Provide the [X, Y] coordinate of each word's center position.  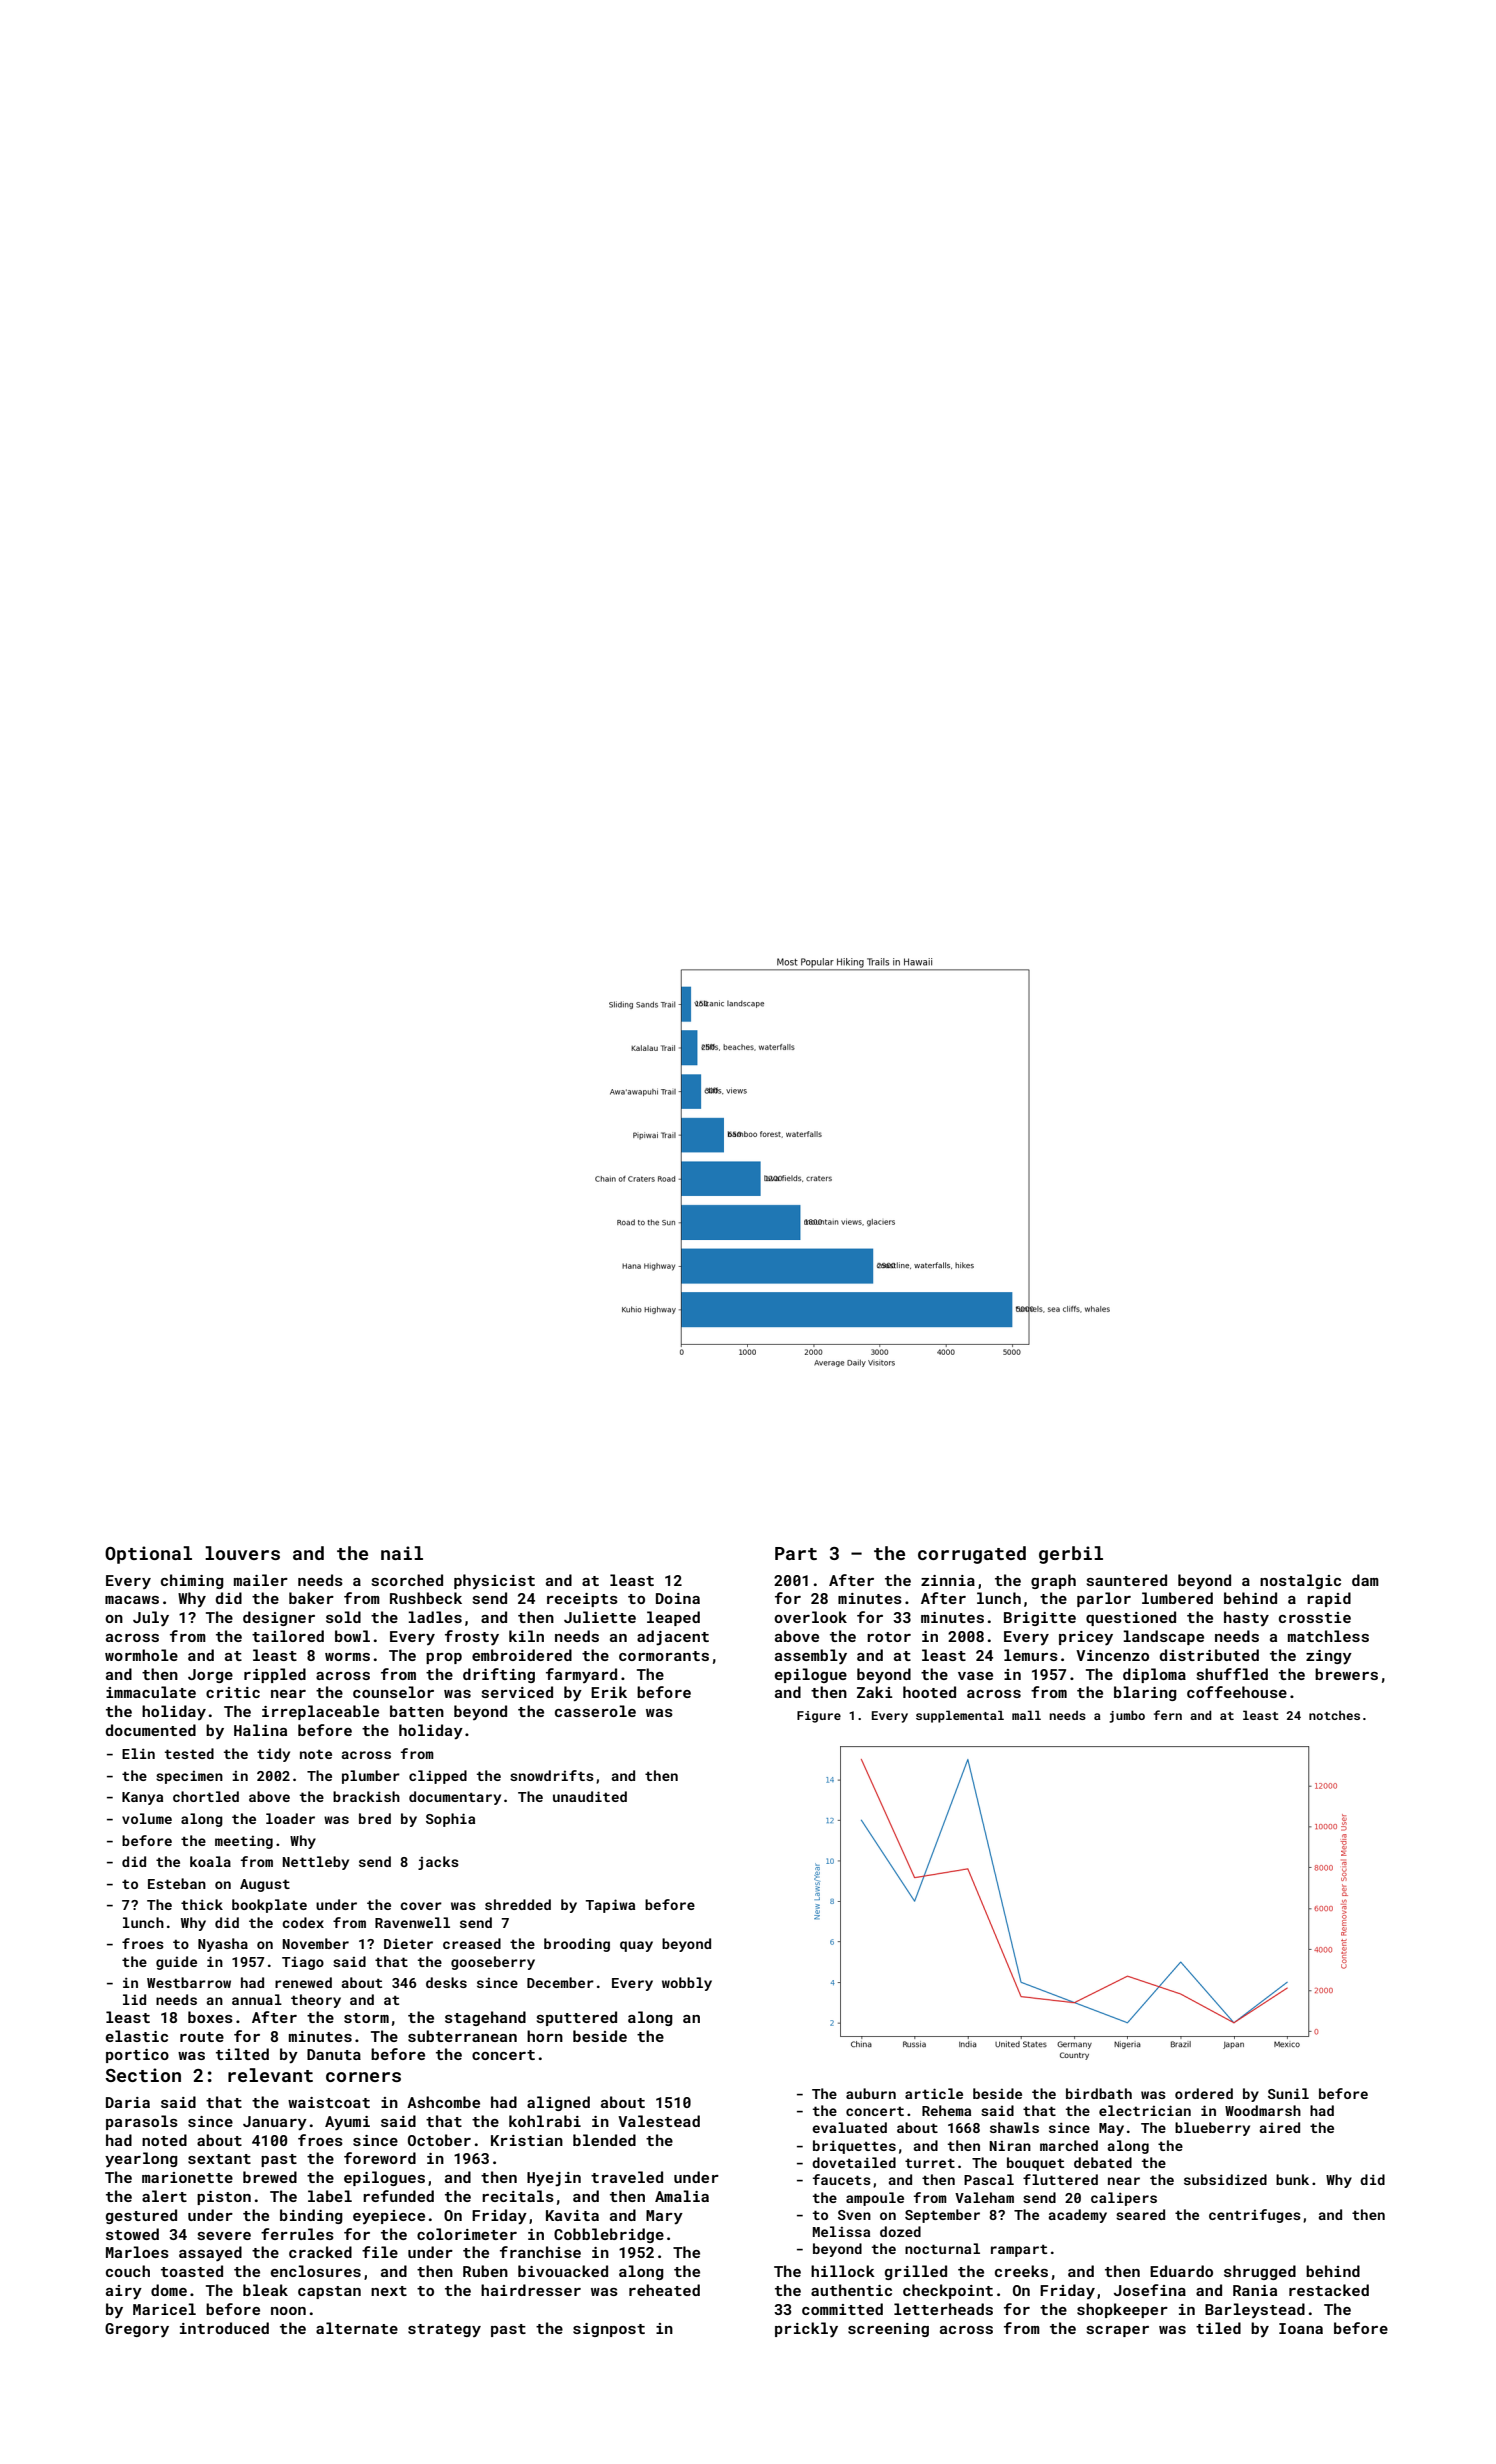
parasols [142, 2122]
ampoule [875, 2199]
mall [1026, 1715]
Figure [819, 1717]
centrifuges [1255, 2216]
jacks [438, 1863]
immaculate [151, 1692]
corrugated [972, 1555]
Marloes [137, 2252]
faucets [842, 2179]
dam [1365, 1580]
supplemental [960, 1716]
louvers [242, 1553]
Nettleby [315, 1863]
